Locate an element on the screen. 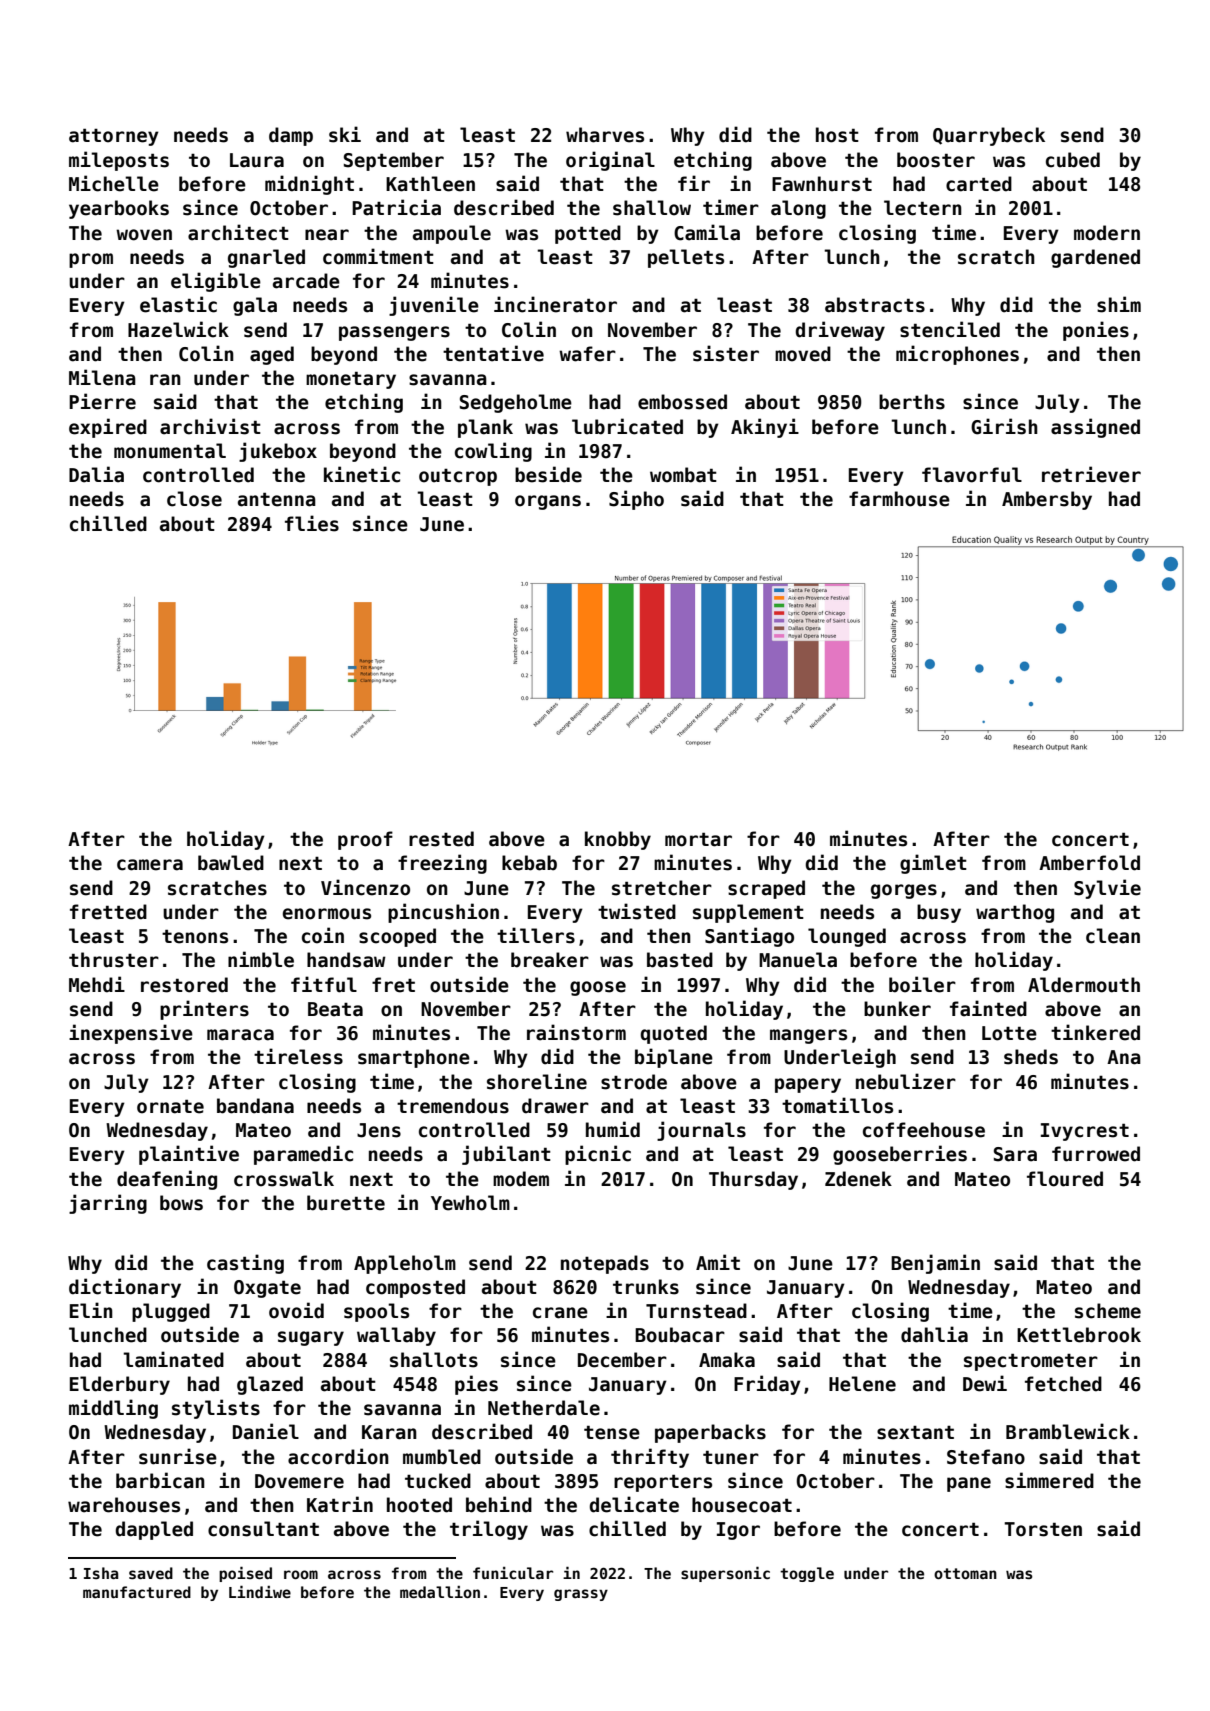 The height and width of the screenshot is (1711, 1210). flavorful is located at coordinates (972, 475).
